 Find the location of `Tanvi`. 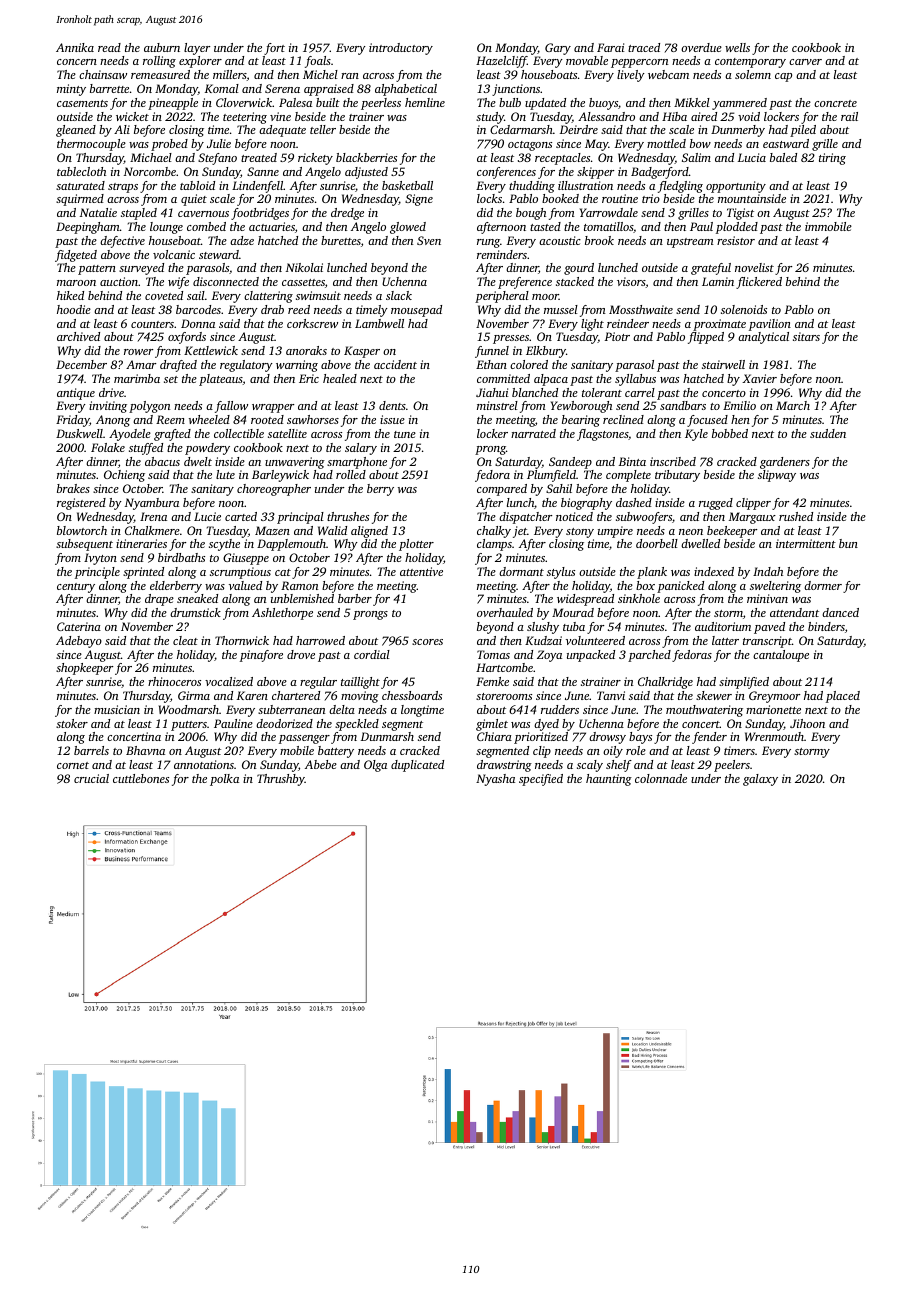

Tanvi is located at coordinates (611, 695).
